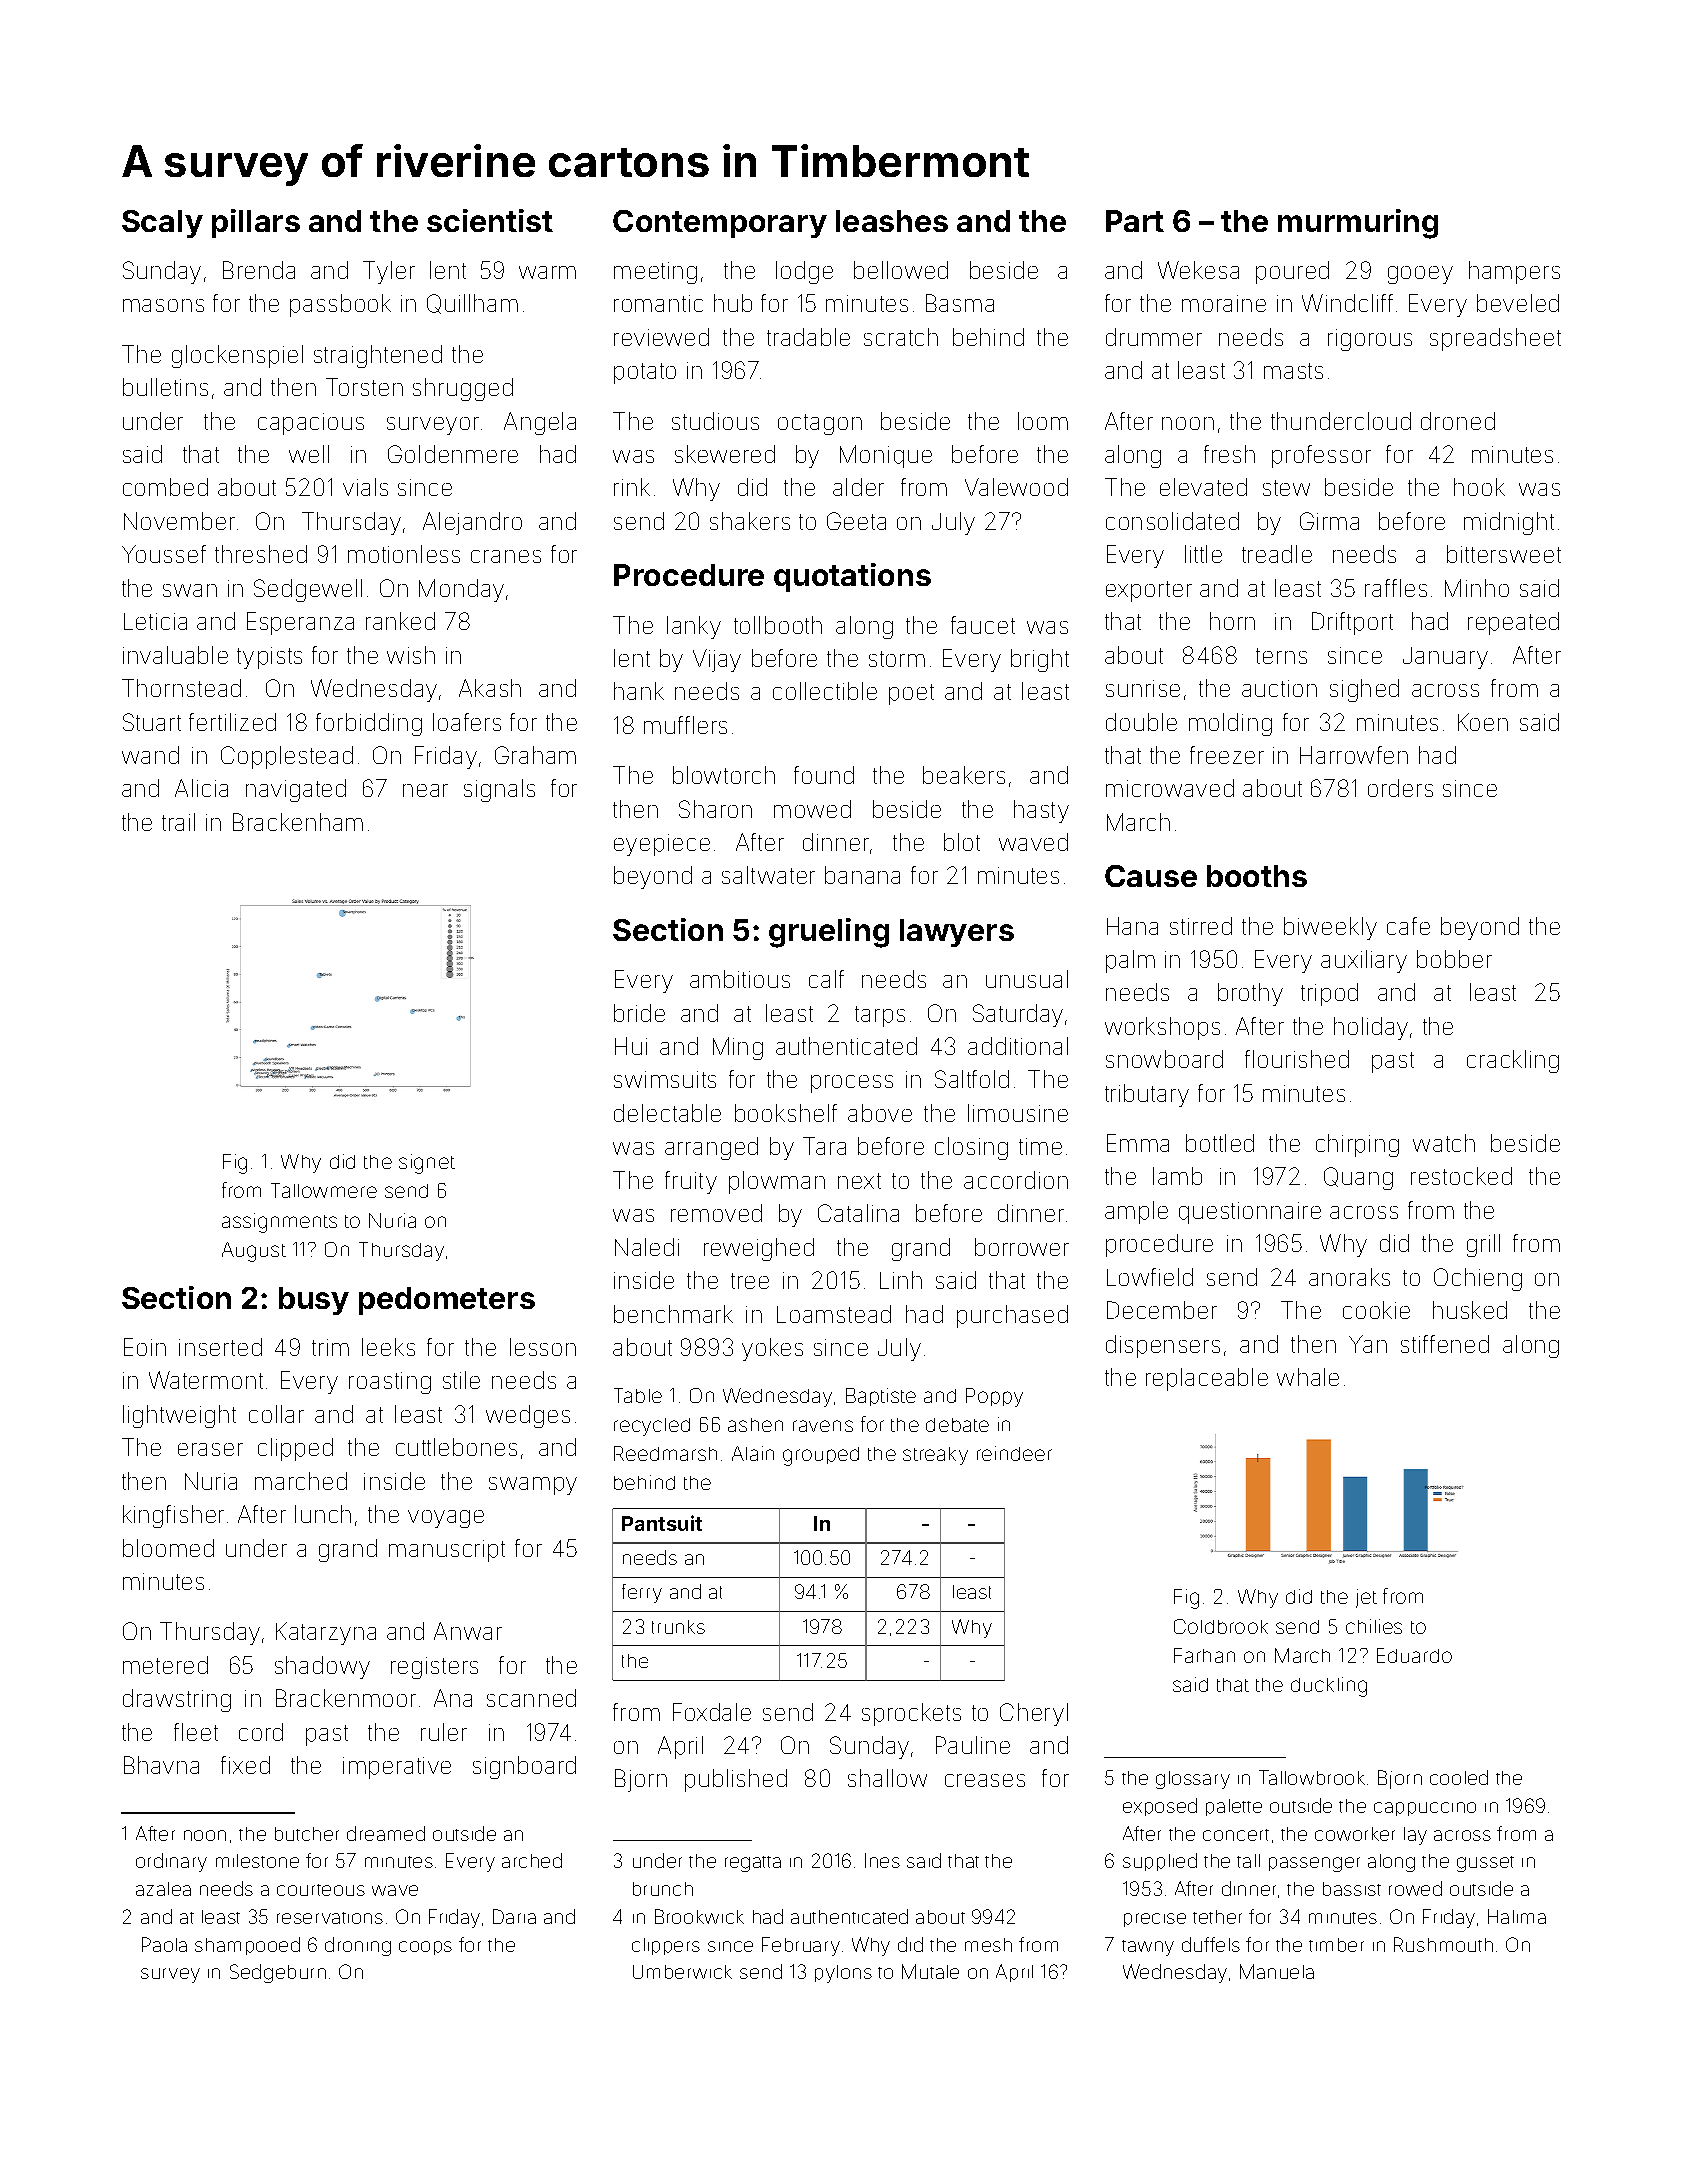 This page has height=2178, width=1683. What do you see at coordinates (1279, 688) in the page?
I see `auction` at bounding box center [1279, 688].
